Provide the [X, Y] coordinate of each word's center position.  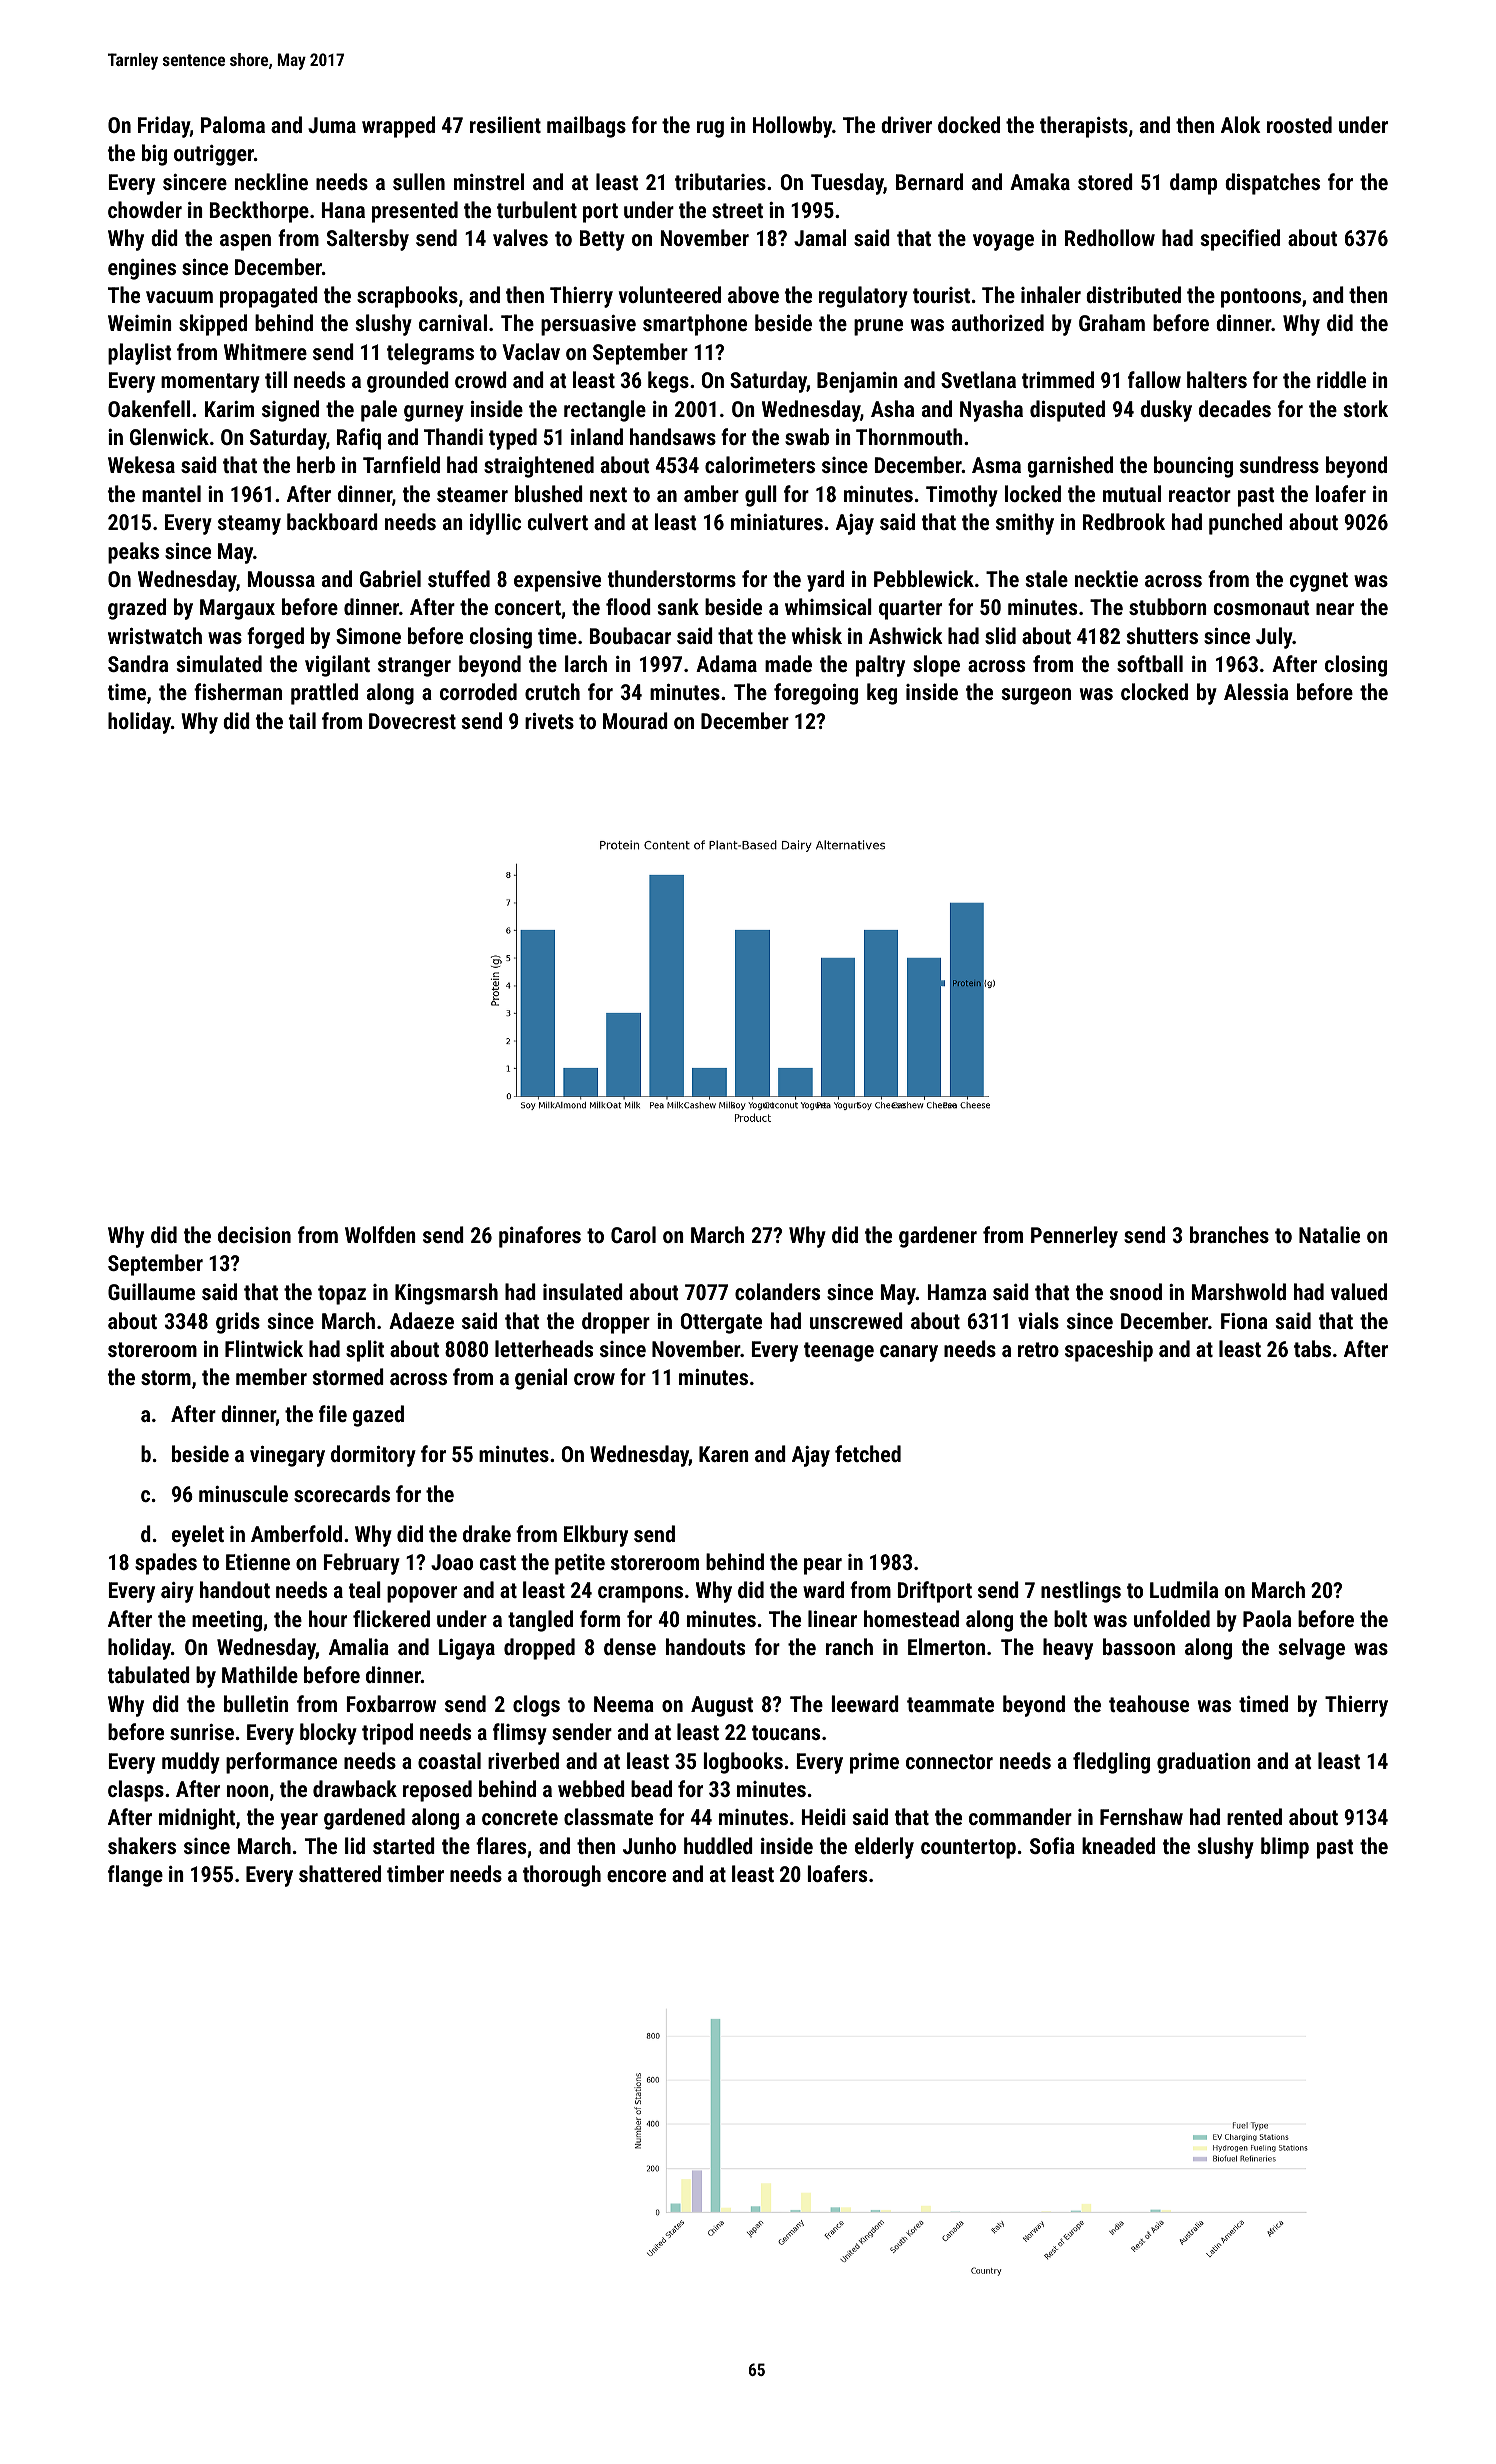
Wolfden [380, 1234]
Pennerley [1074, 1237]
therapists [1084, 127]
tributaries [720, 181]
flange [135, 1876]
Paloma [233, 124]
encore [636, 1876]
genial [541, 1379]
